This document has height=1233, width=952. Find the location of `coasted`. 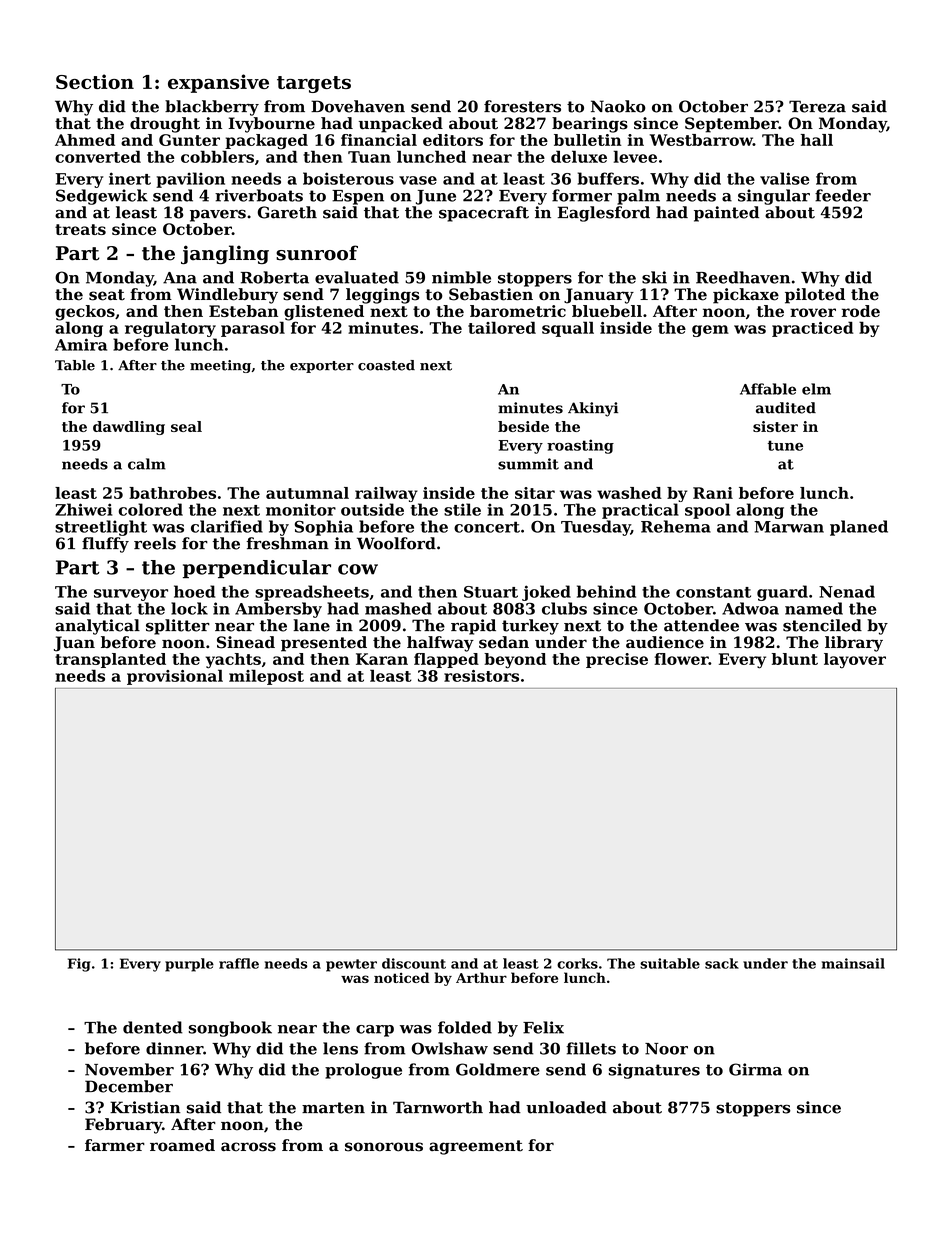

coasted is located at coordinates (386, 365).
